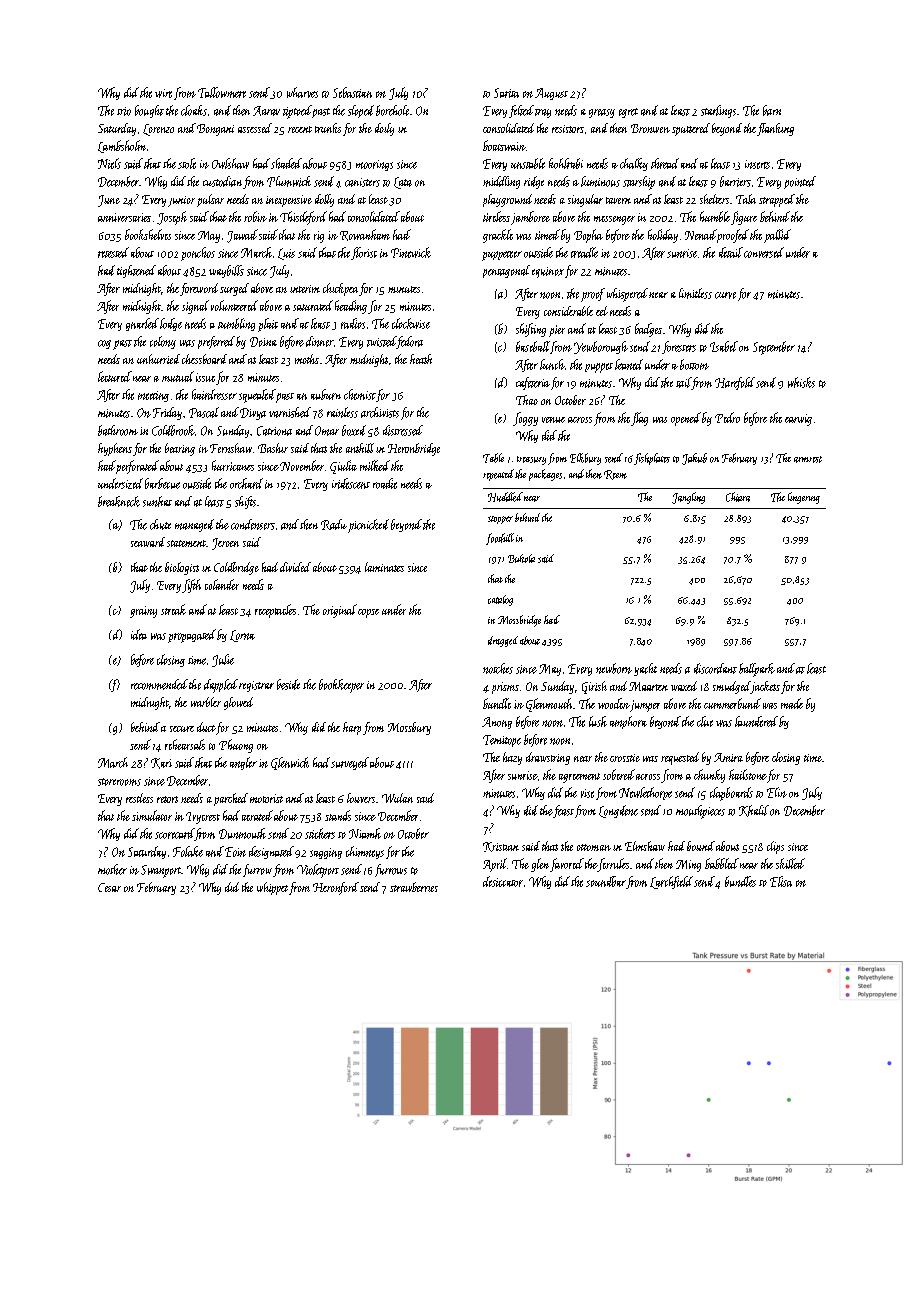  Describe the element at coordinates (225, 544) in the document. I see `Jeroen` at that location.
